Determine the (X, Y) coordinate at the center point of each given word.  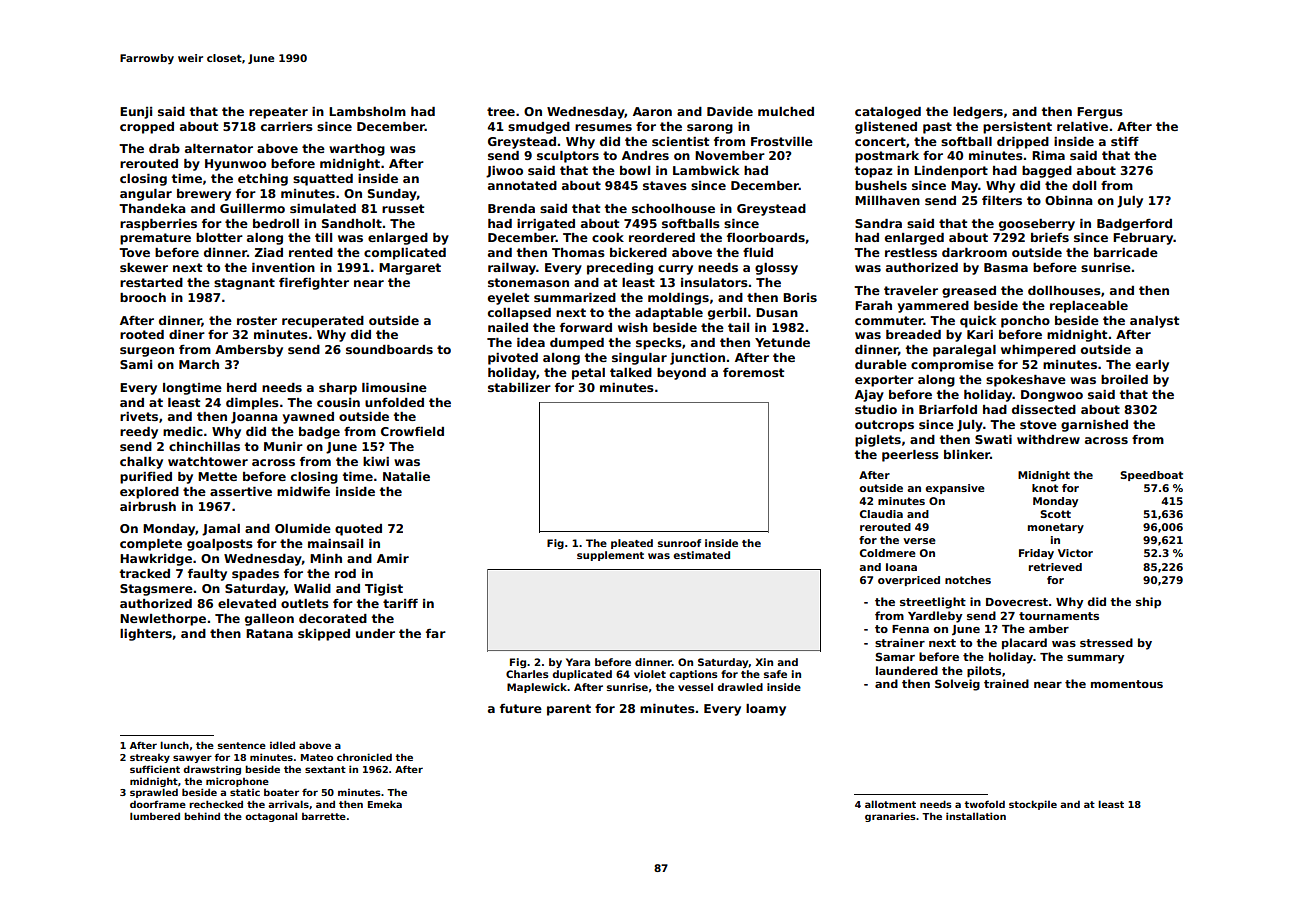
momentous (1127, 684)
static (245, 792)
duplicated (582, 675)
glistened (886, 128)
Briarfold (948, 409)
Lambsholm (367, 111)
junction (697, 359)
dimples (252, 404)
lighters (146, 635)
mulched (786, 111)
